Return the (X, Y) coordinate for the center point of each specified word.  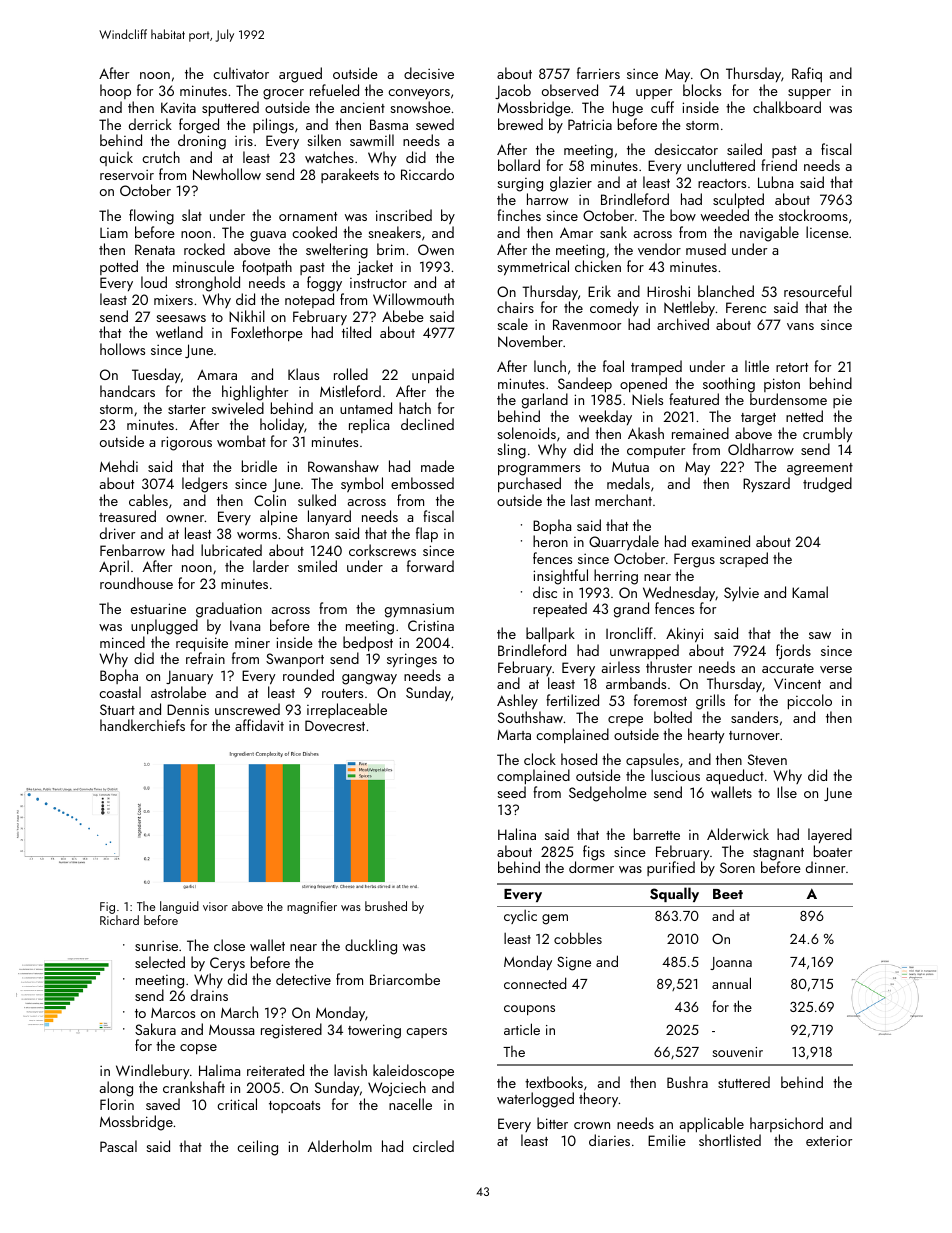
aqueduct (735, 777)
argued (300, 75)
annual (731, 983)
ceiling (257, 1148)
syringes (412, 660)
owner (185, 518)
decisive (429, 73)
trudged (827, 485)
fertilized (572, 700)
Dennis (188, 709)
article (522, 1029)
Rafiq (807, 74)
